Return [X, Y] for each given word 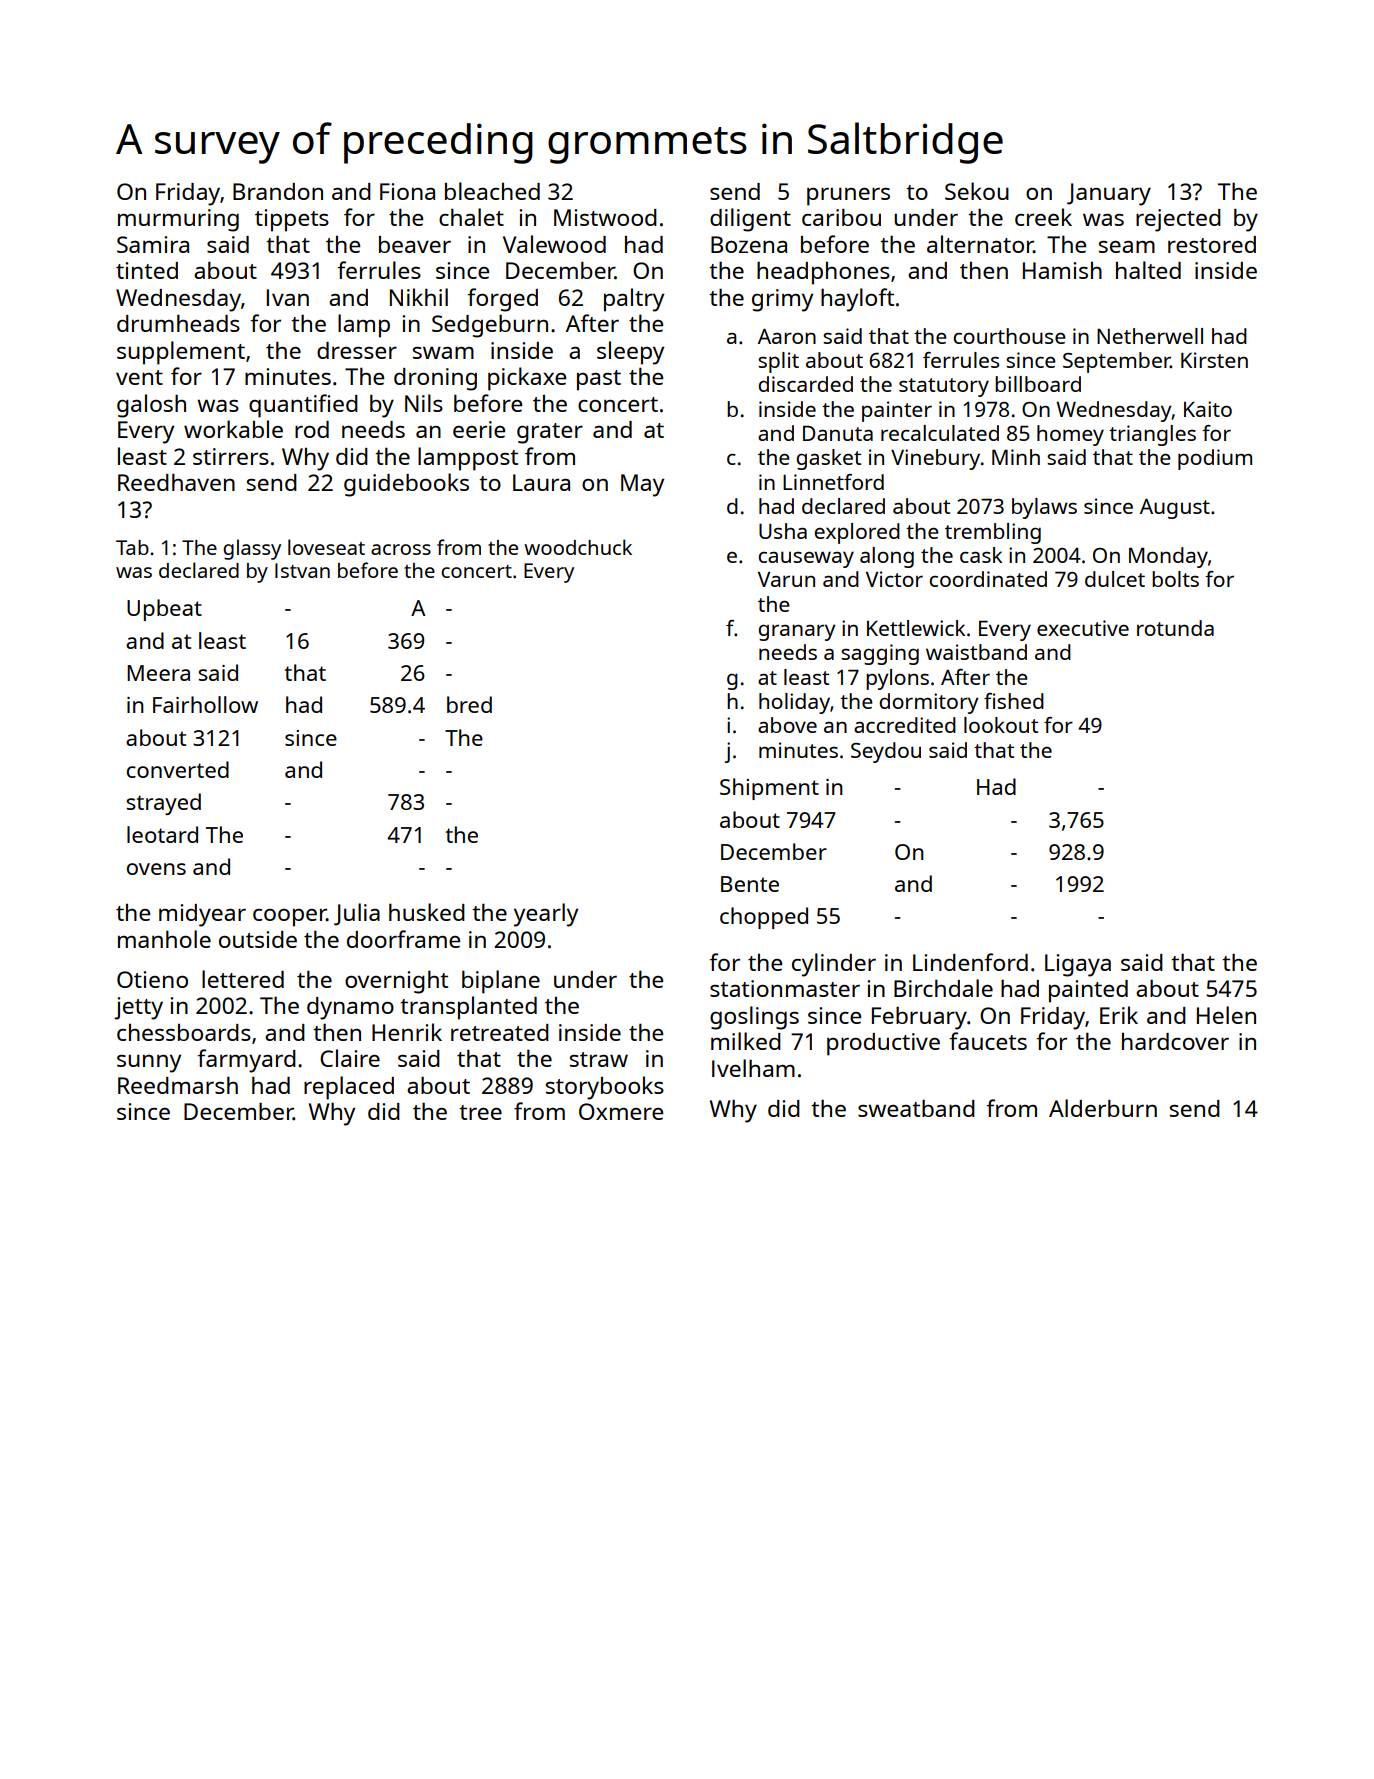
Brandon [278, 191]
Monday [1168, 557]
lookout [1001, 725]
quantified [303, 406]
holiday [794, 703]
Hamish [1062, 270]
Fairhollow [205, 704]
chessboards [184, 1032]
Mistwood [605, 217]
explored [857, 533]
